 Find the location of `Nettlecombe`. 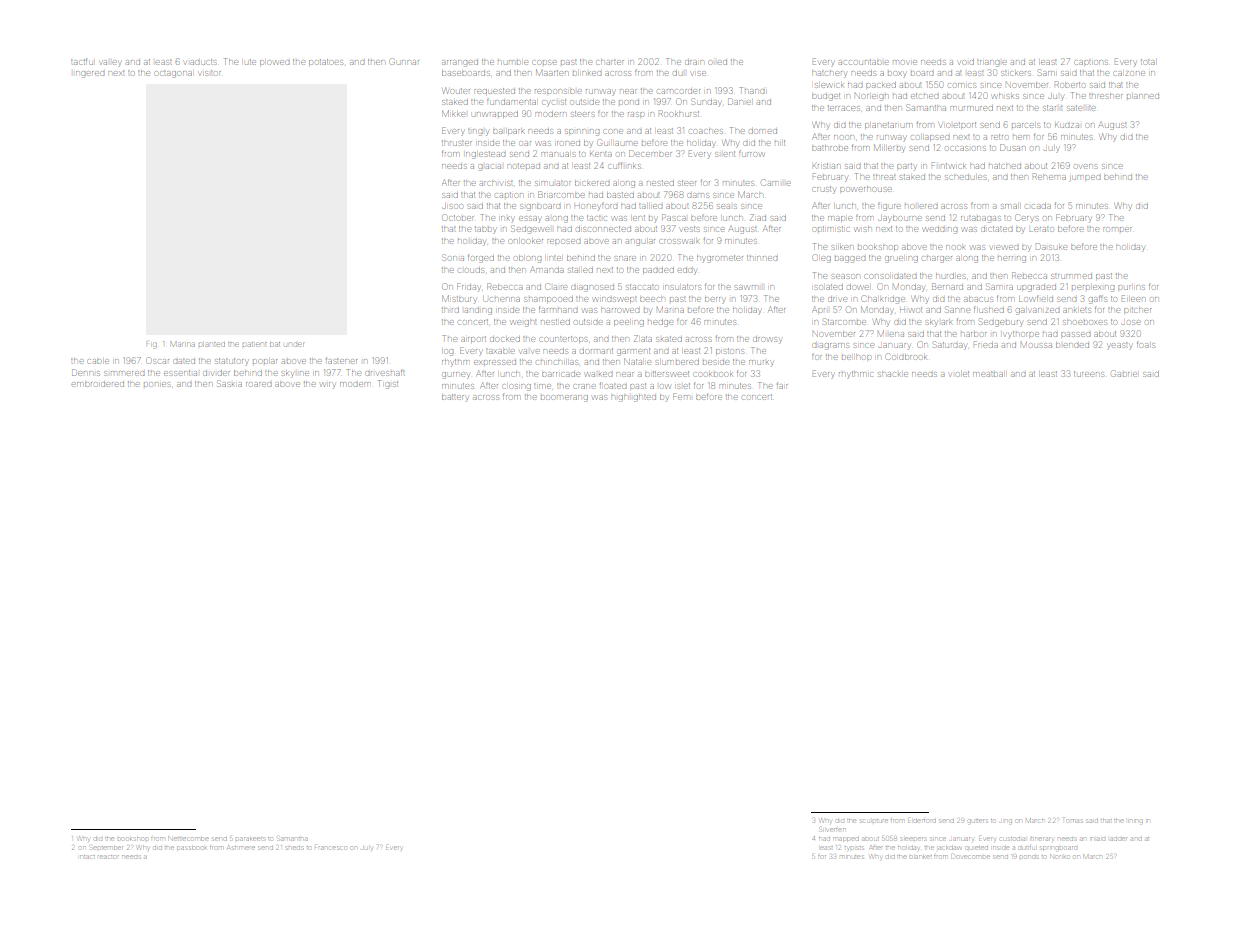

Nettlecombe is located at coordinates (188, 838).
